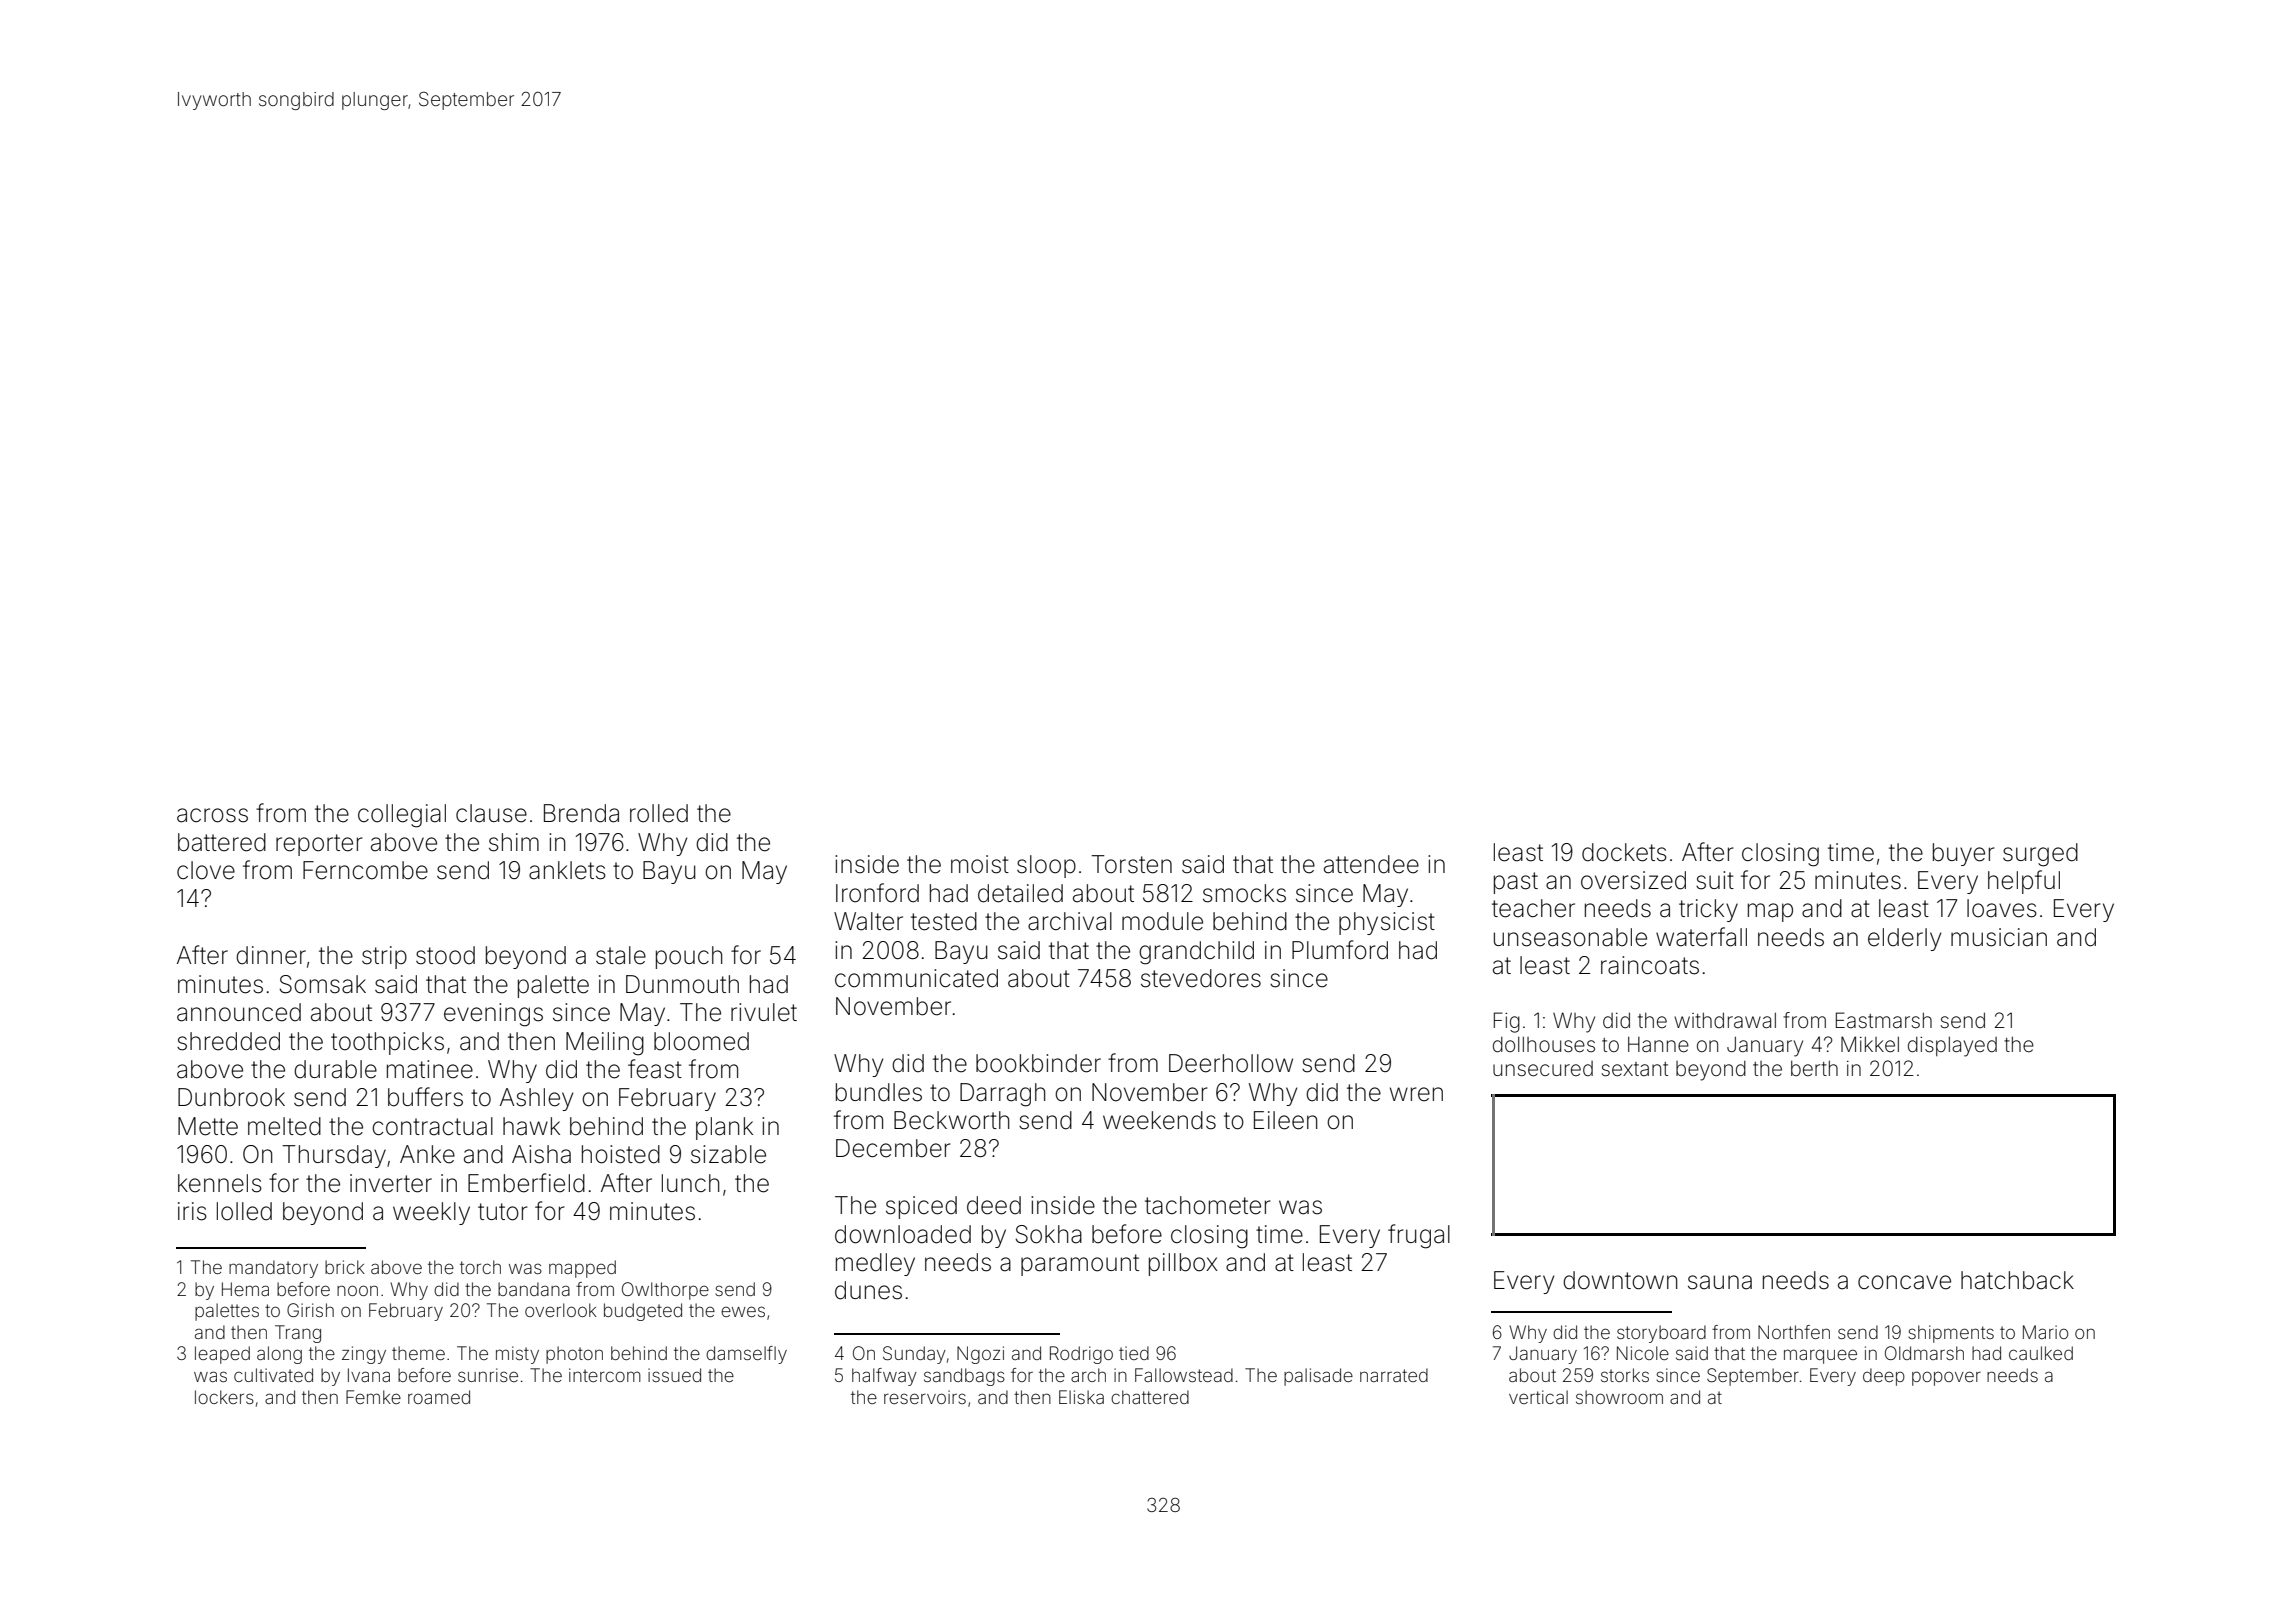 This screenshot has height=1620, width=2292. What do you see at coordinates (224, 1397) in the screenshot?
I see `lockers` at bounding box center [224, 1397].
